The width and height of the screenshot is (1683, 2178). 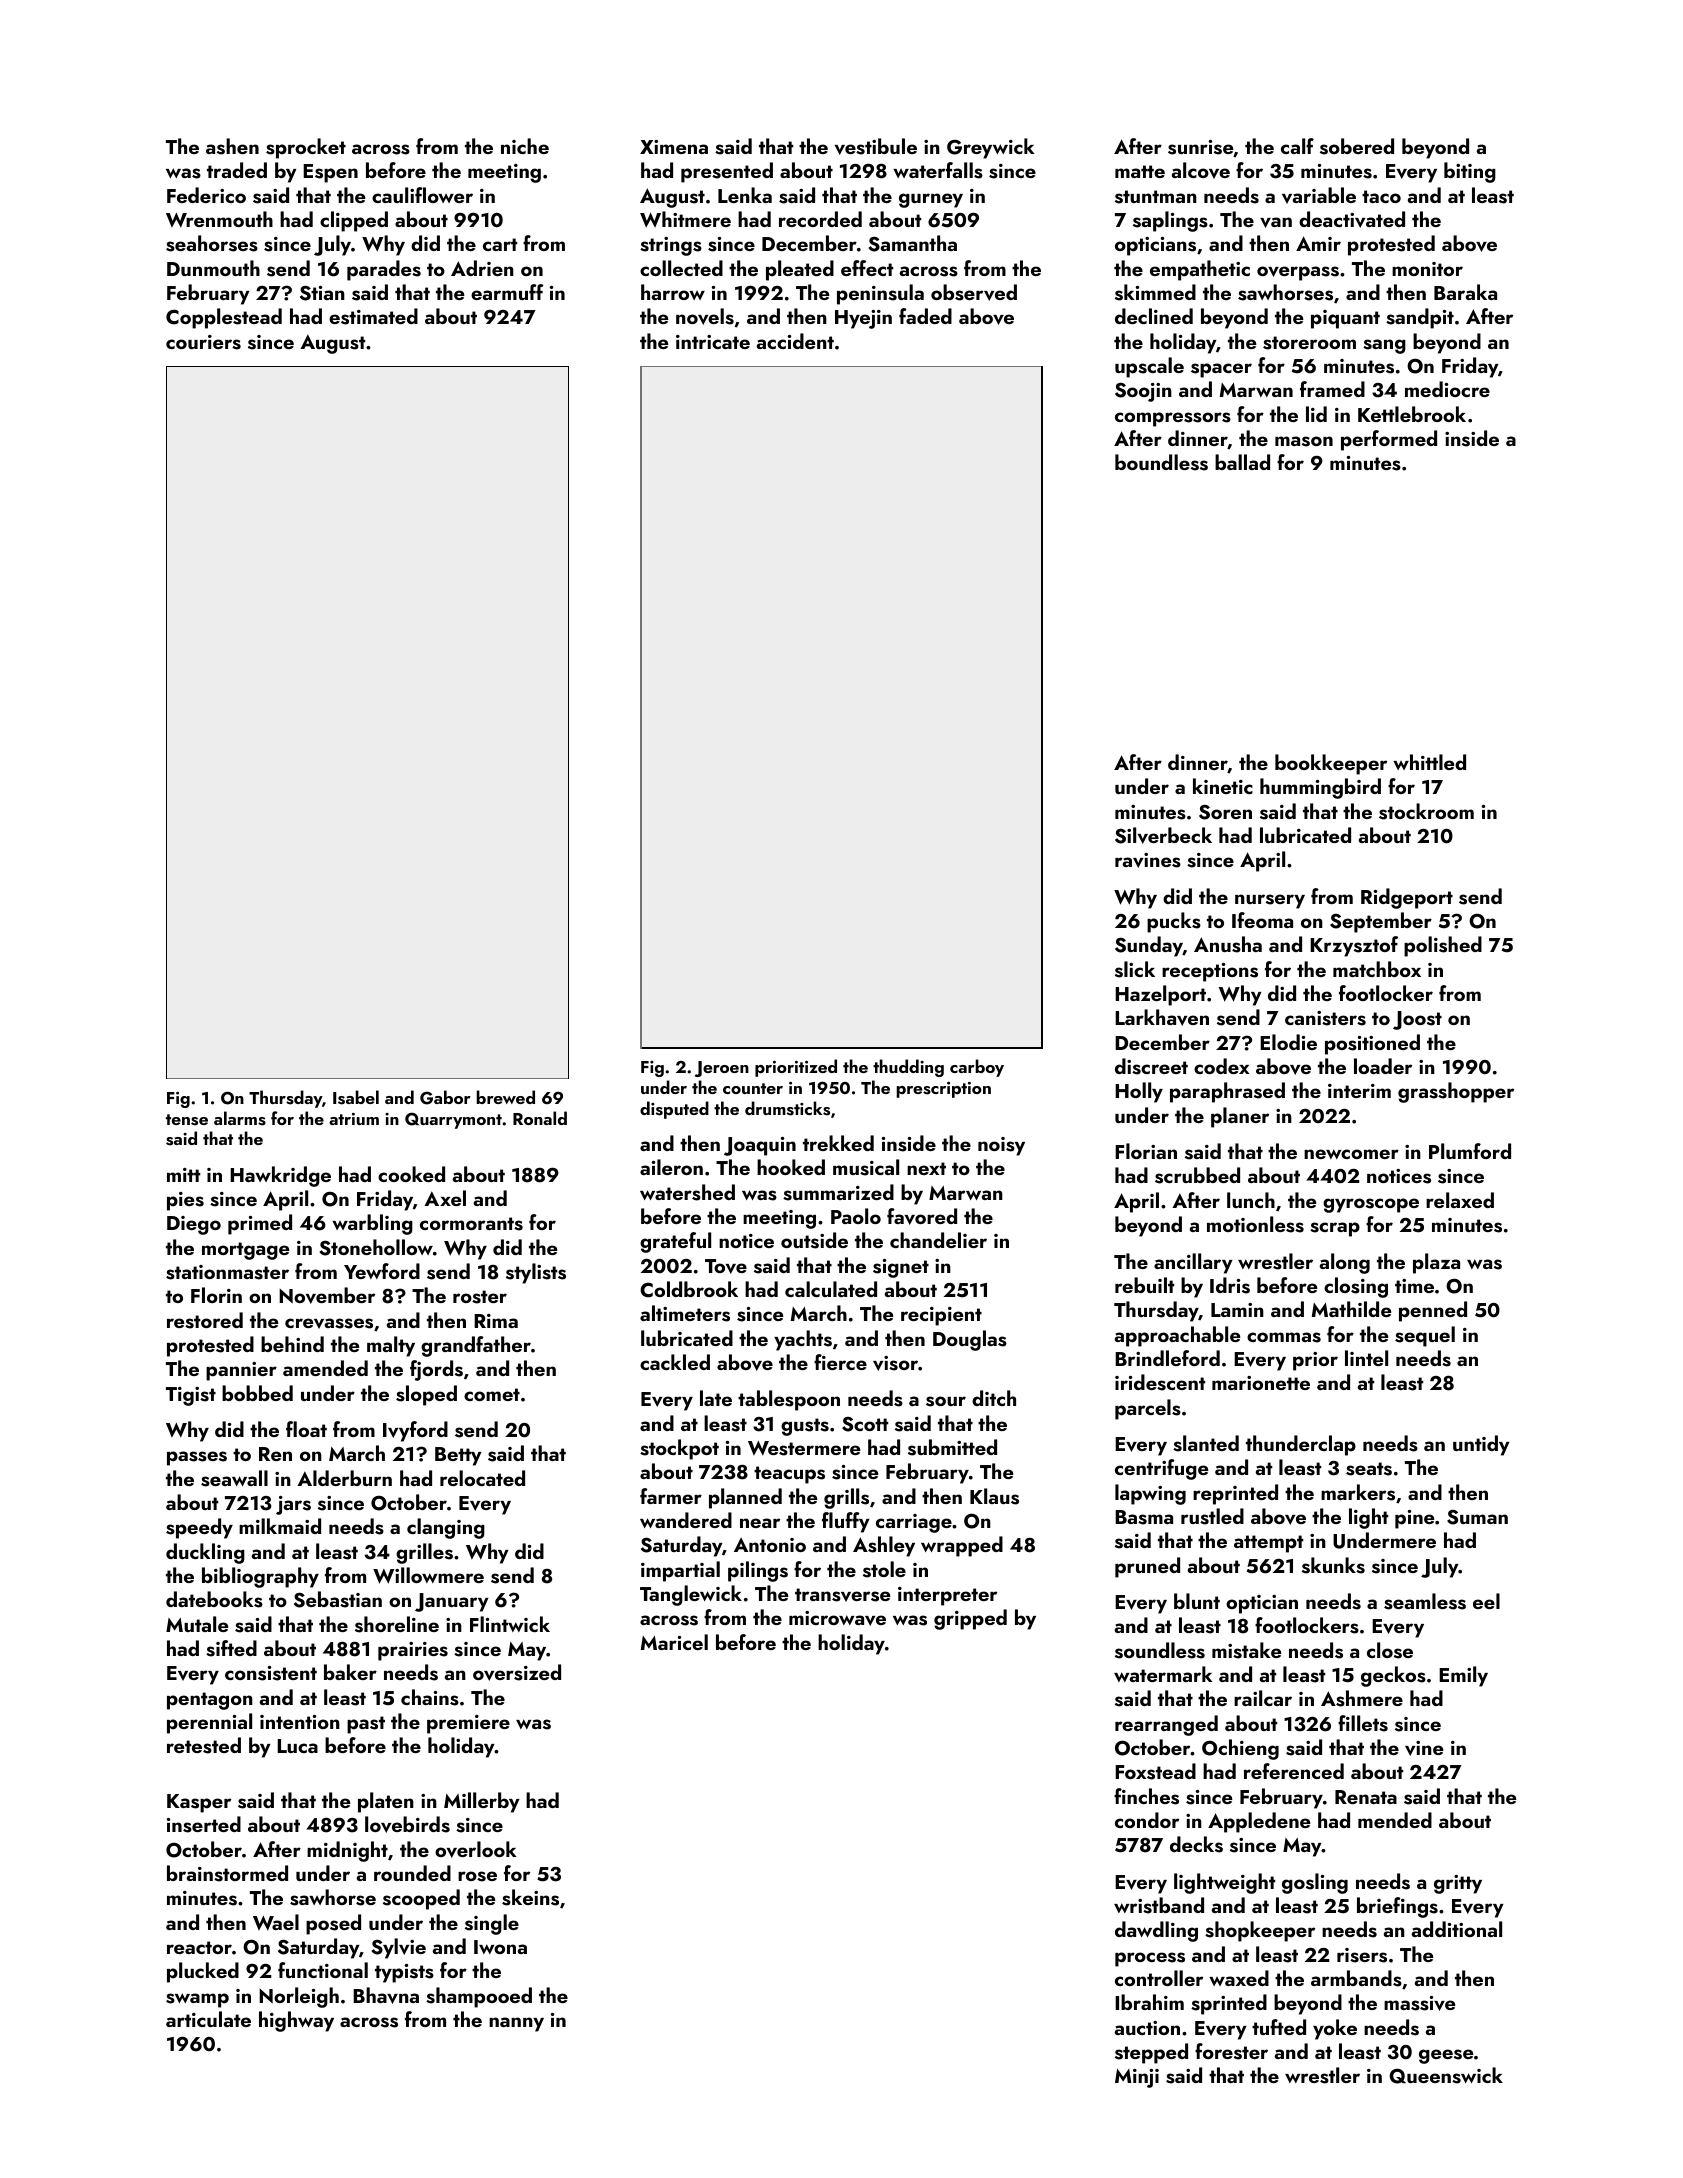 What do you see at coordinates (1263, 1698) in the screenshot?
I see `railcar` at bounding box center [1263, 1698].
